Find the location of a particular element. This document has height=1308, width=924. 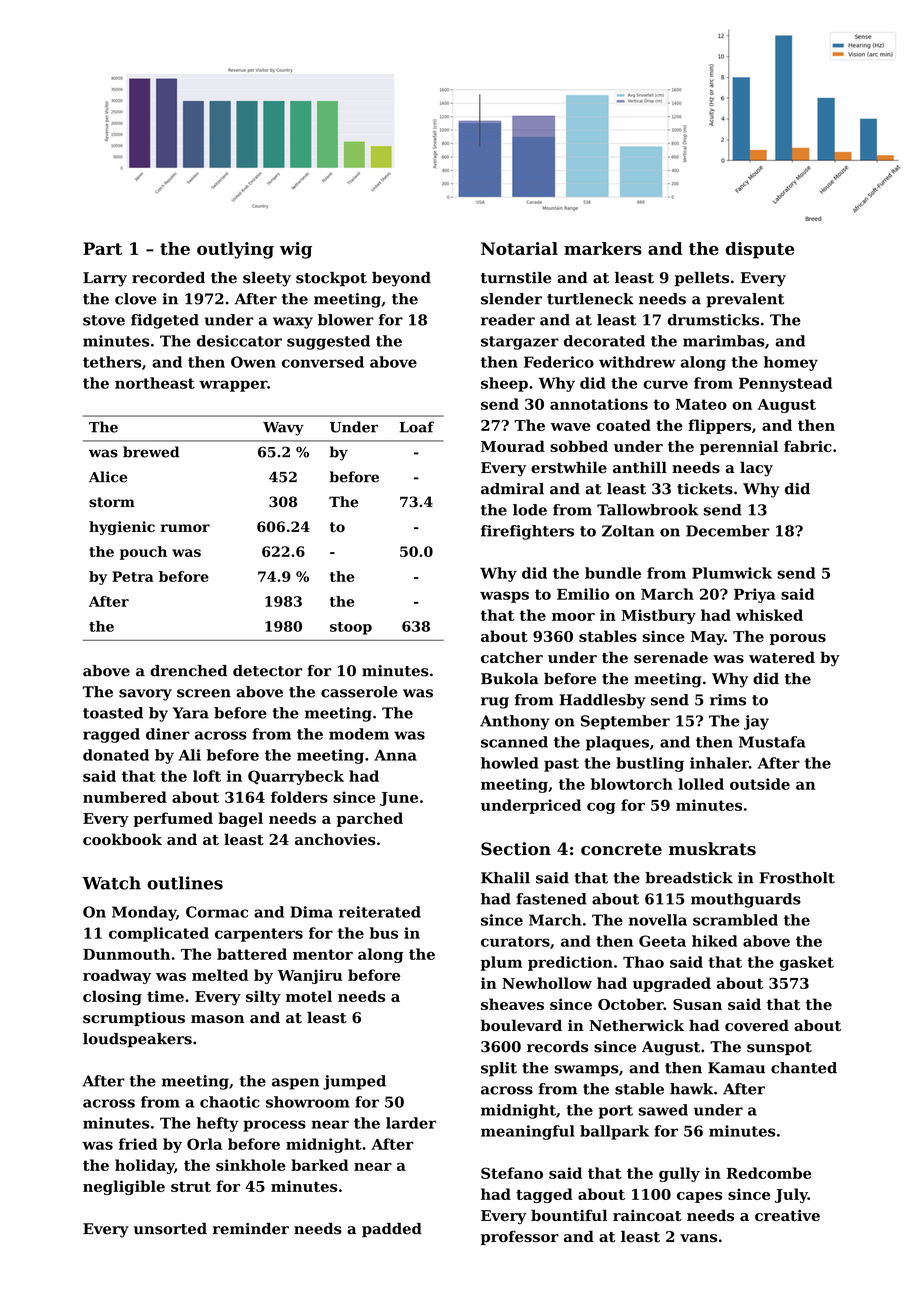

breadstick is located at coordinates (689, 878).
